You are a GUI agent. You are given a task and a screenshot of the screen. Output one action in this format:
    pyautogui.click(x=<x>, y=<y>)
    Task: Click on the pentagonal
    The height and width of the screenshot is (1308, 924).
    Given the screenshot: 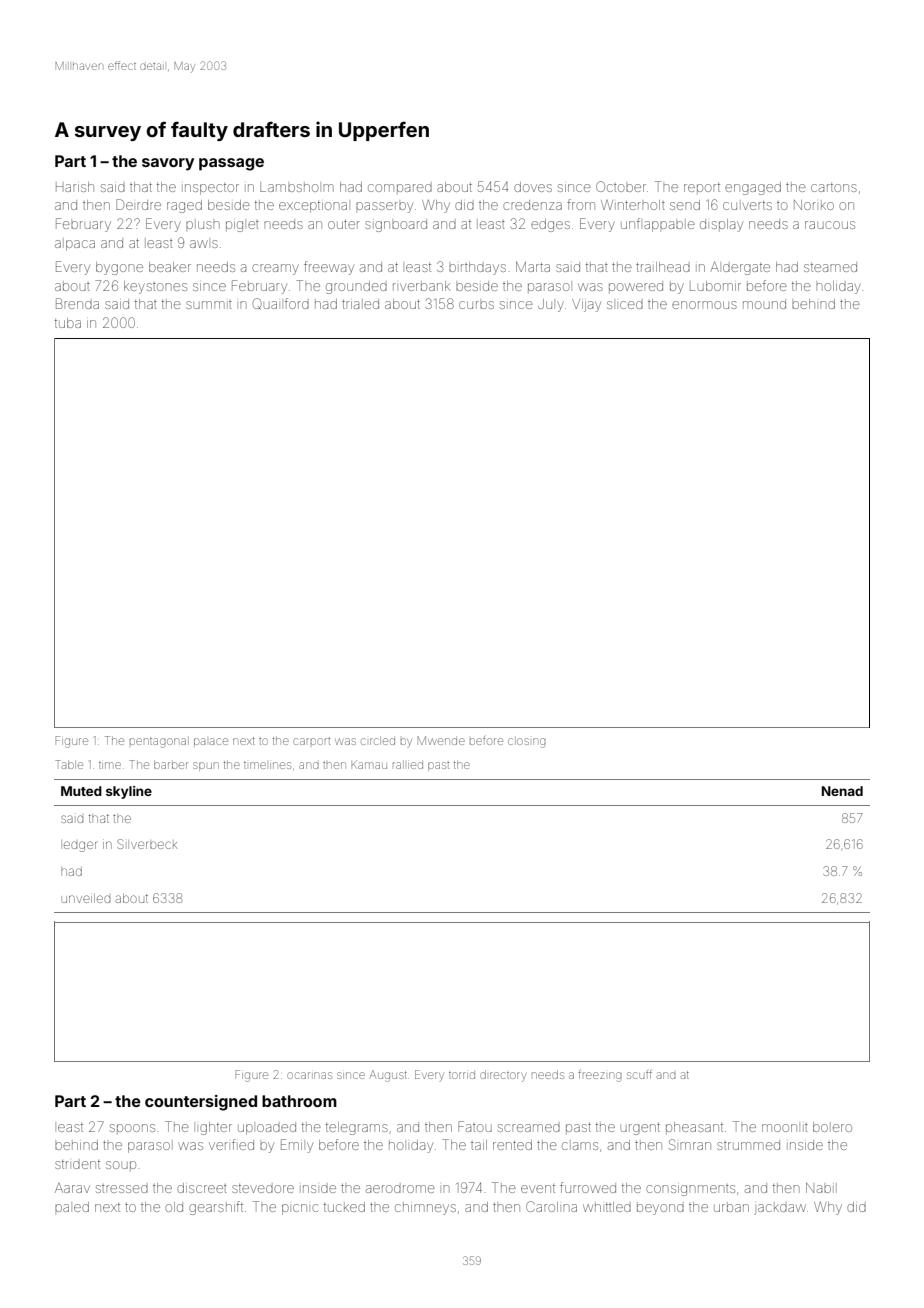 What is the action you would take?
    pyautogui.click(x=159, y=742)
